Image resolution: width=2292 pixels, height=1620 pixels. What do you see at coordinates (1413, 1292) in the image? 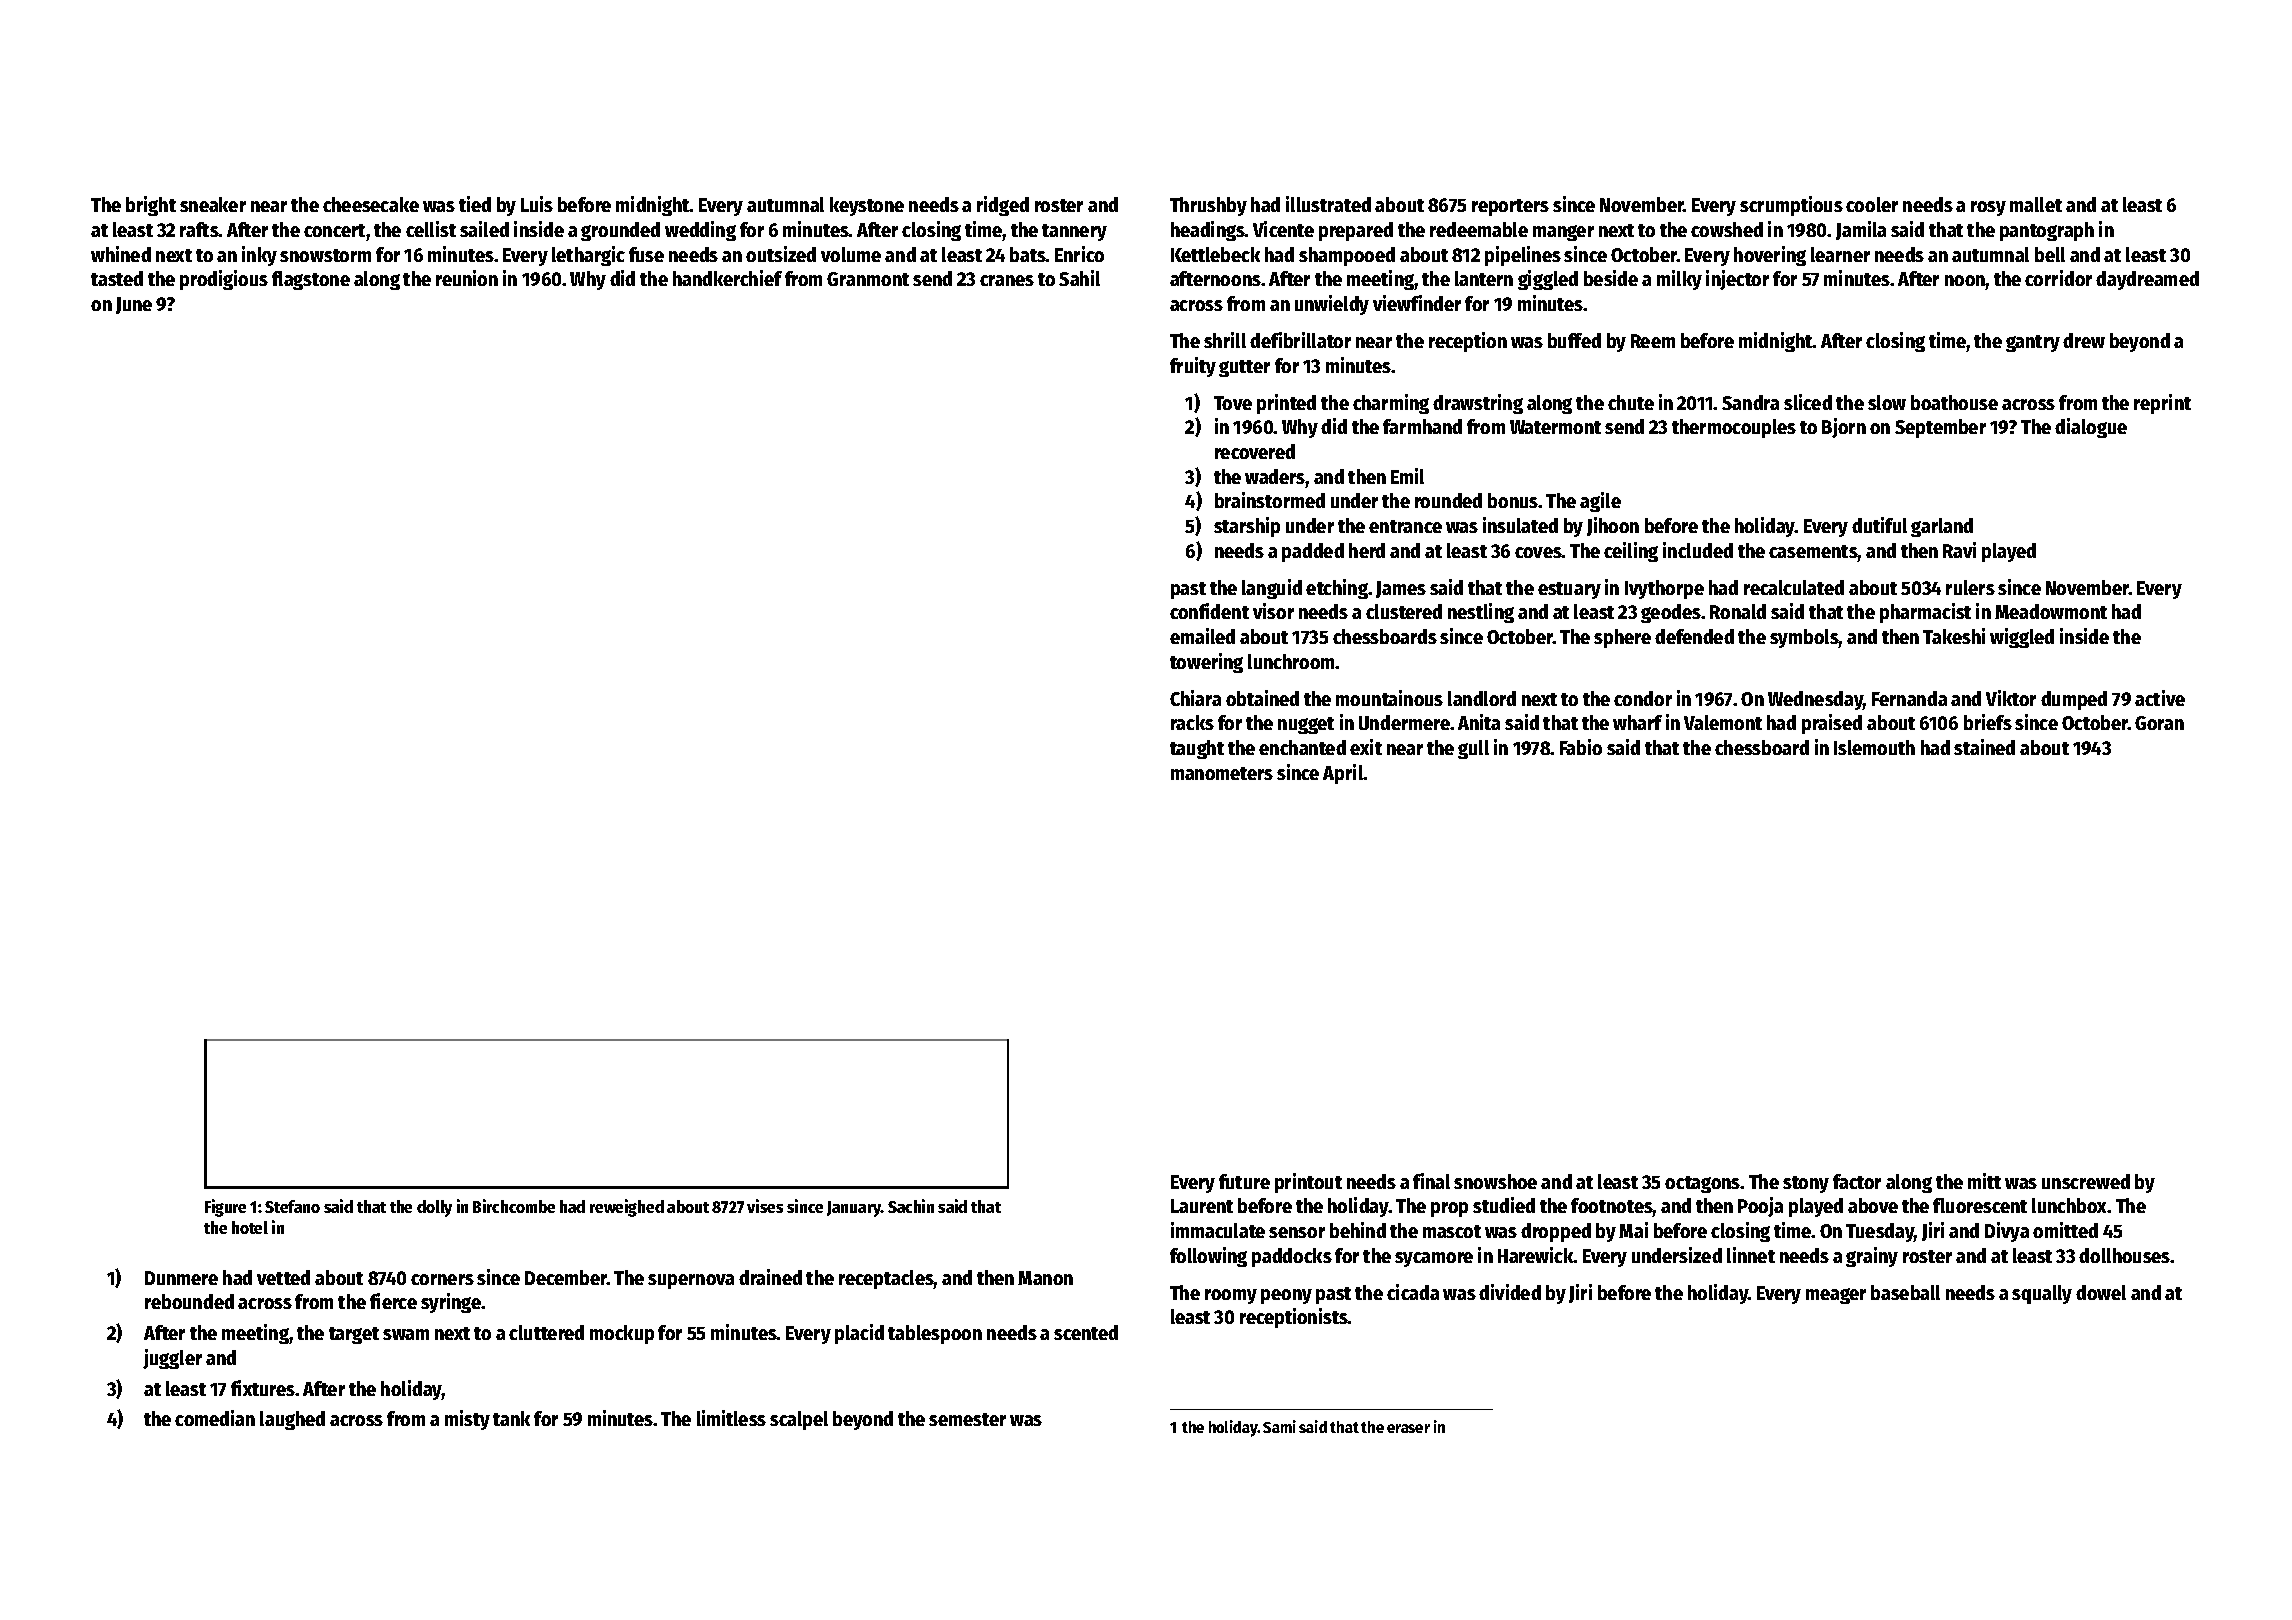
I see `cicada` at bounding box center [1413, 1292].
